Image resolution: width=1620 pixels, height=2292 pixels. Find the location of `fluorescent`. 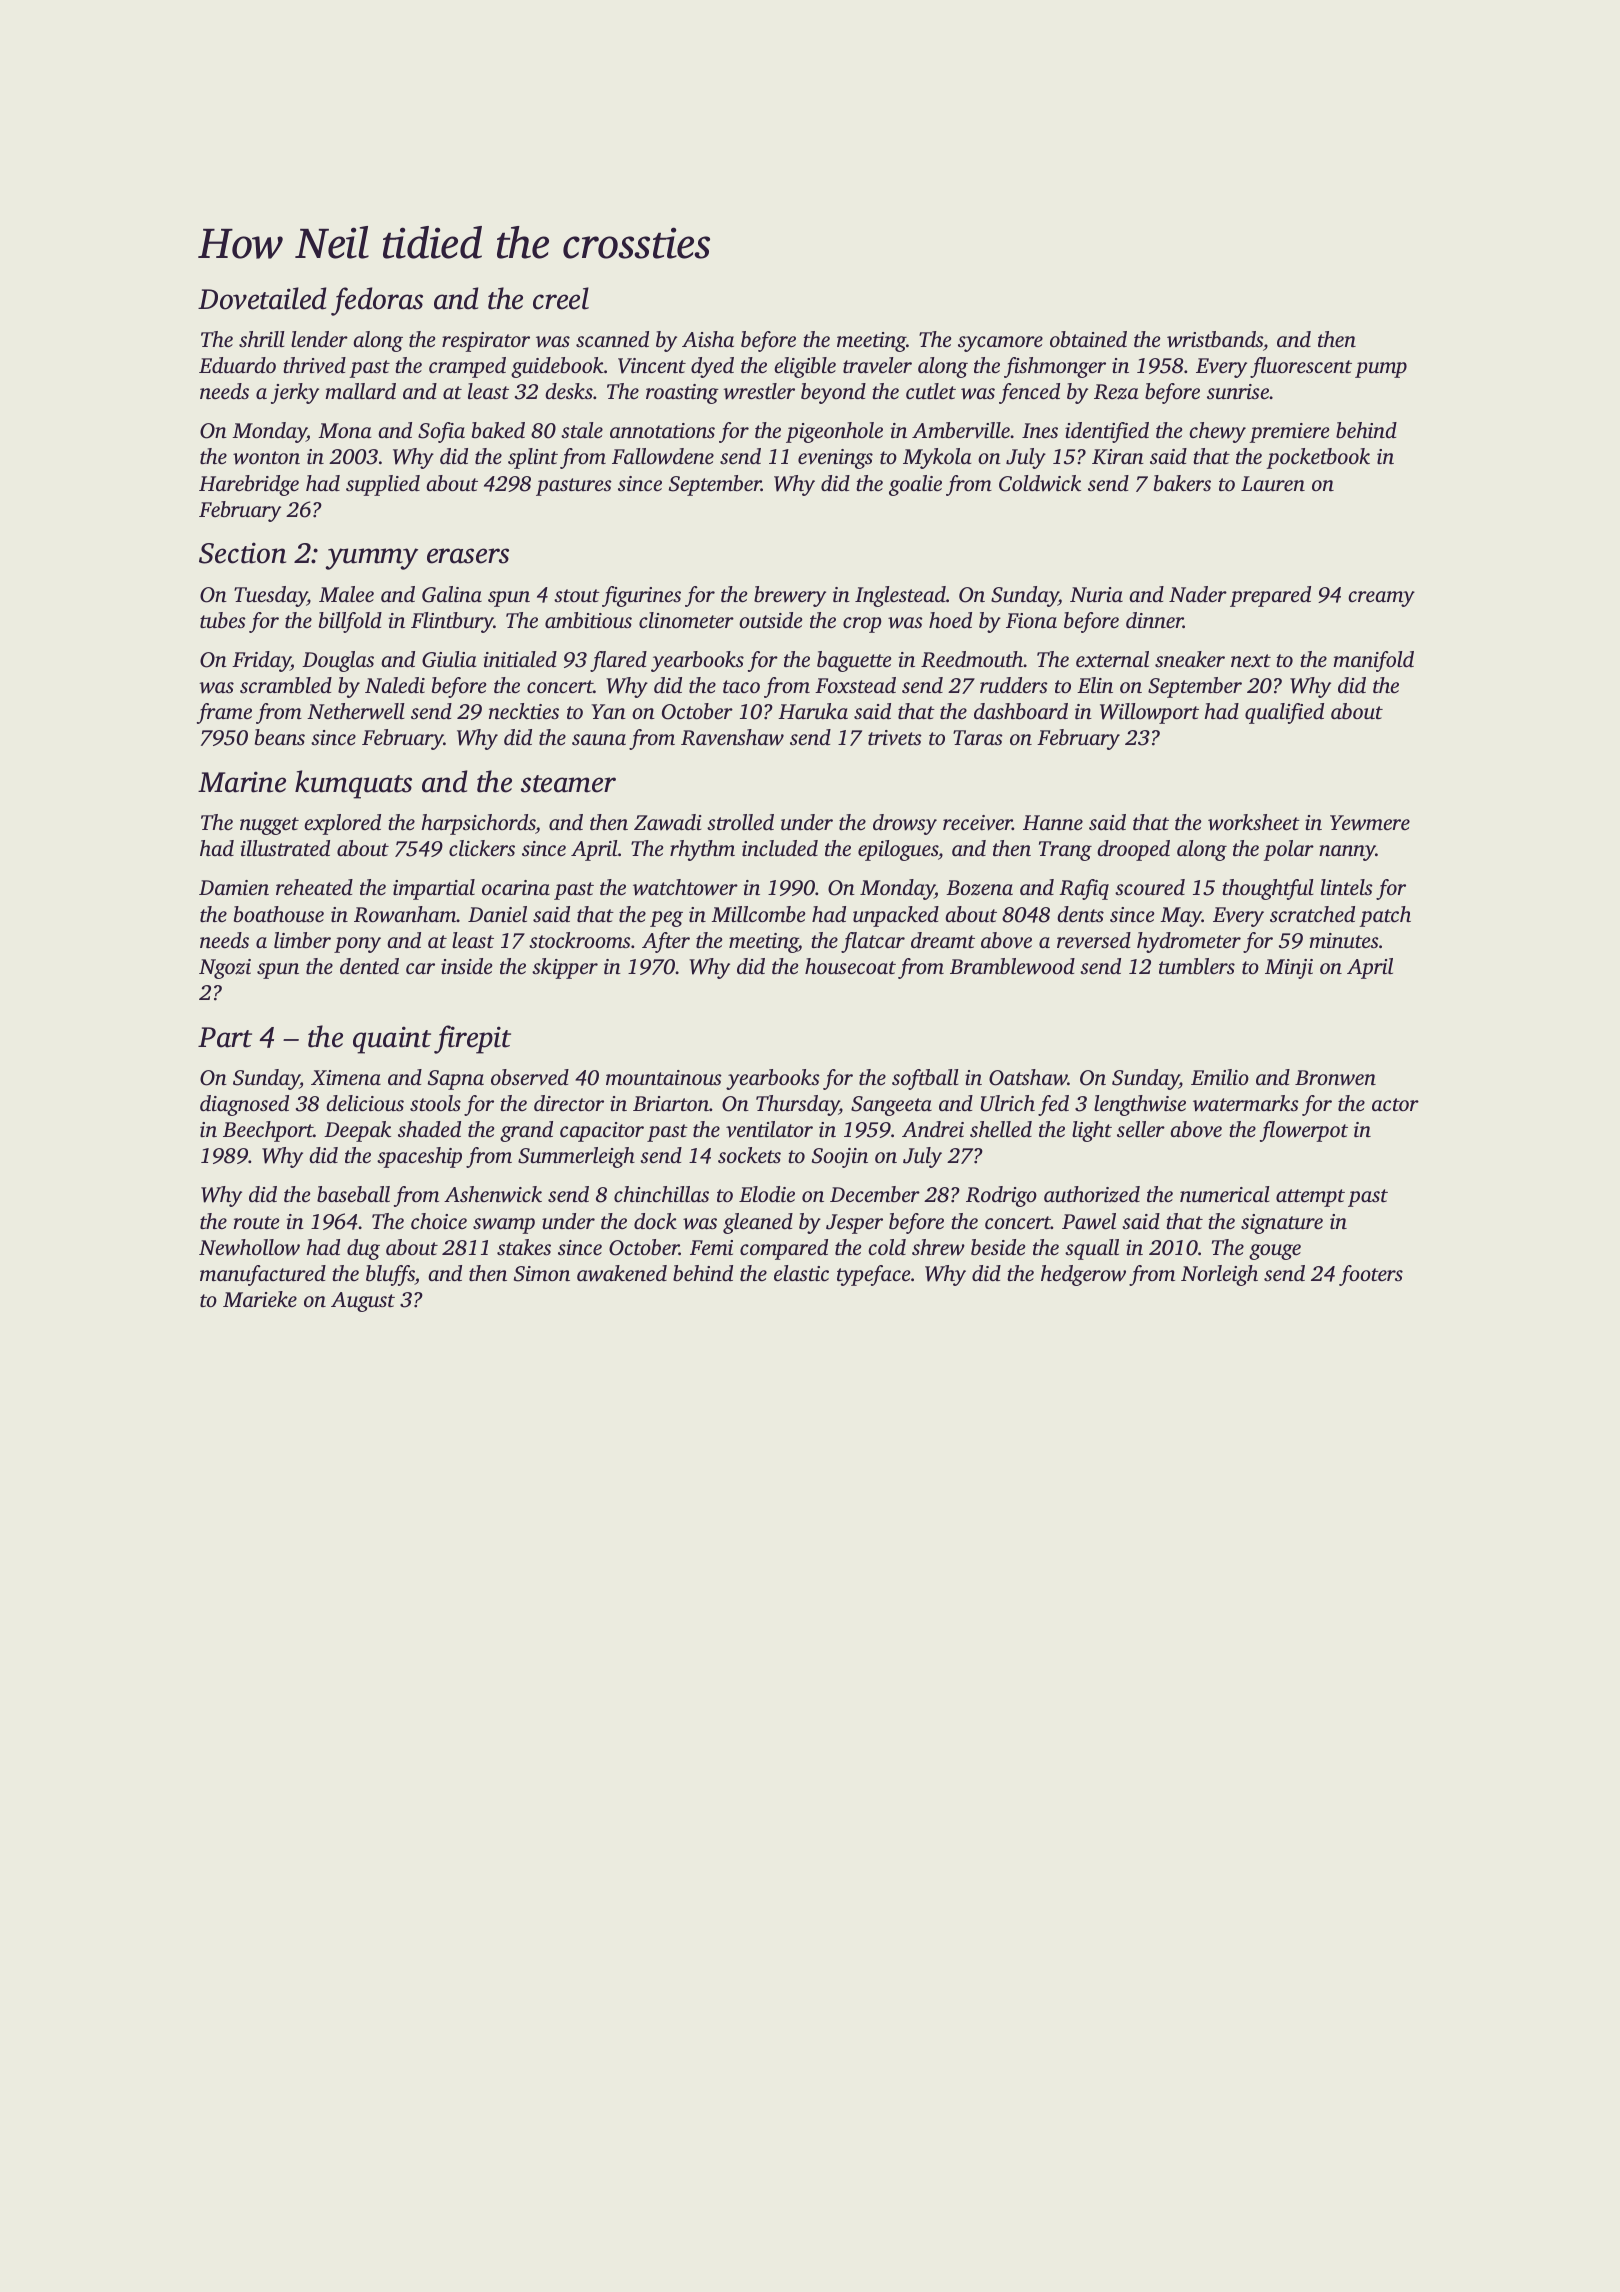

fluorescent is located at coordinates (1301, 367).
